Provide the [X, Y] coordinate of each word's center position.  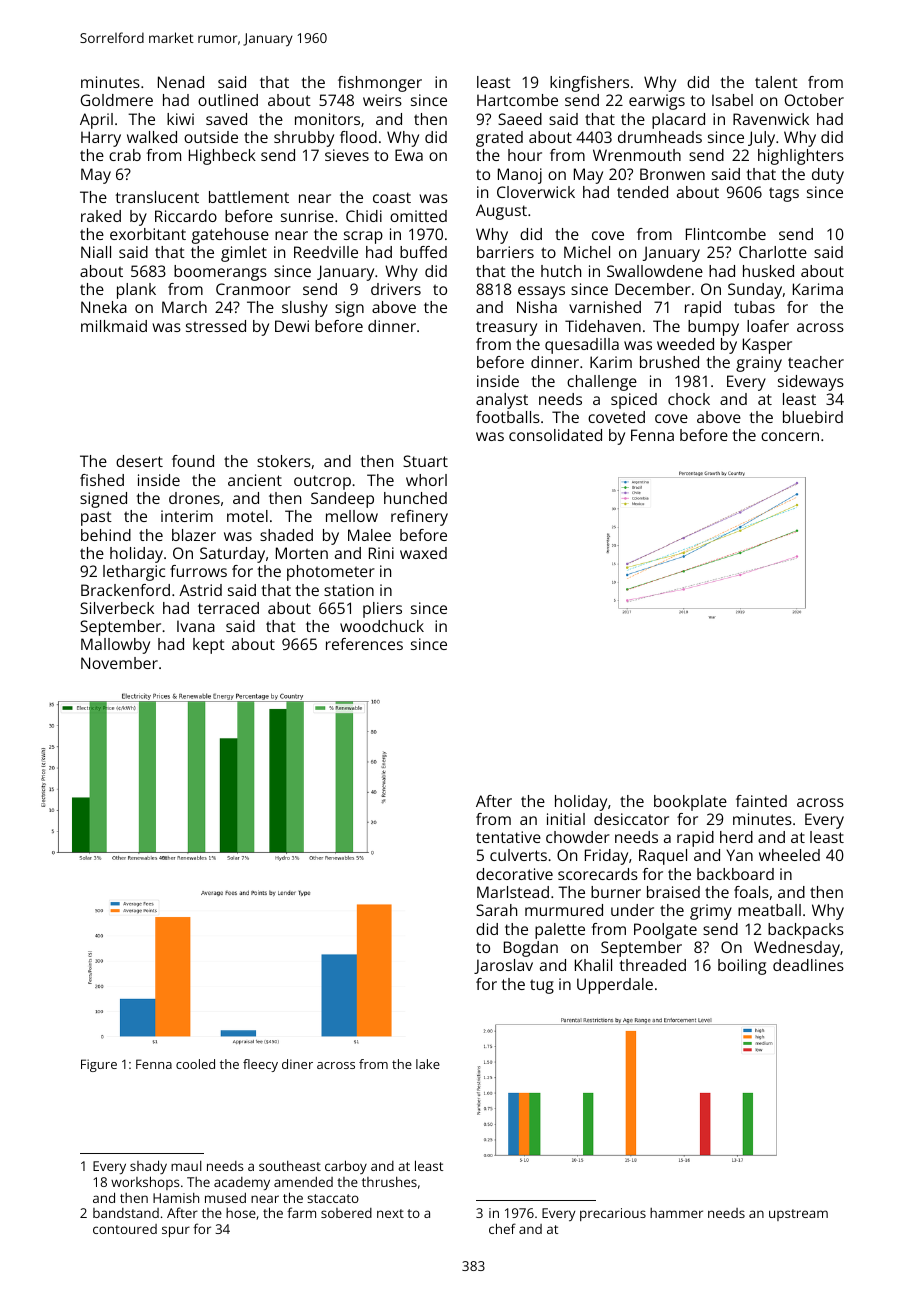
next [390, 1213]
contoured [125, 1229]
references [364, 644]
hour [525, 155]
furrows [198, 571]
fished [102, 480]
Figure [99, 1065]
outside [211, 137]
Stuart [425, 461]
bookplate [690, 803]
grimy [711, 912]
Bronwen [672, 174]
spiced [634, 401]
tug [542, 986]
